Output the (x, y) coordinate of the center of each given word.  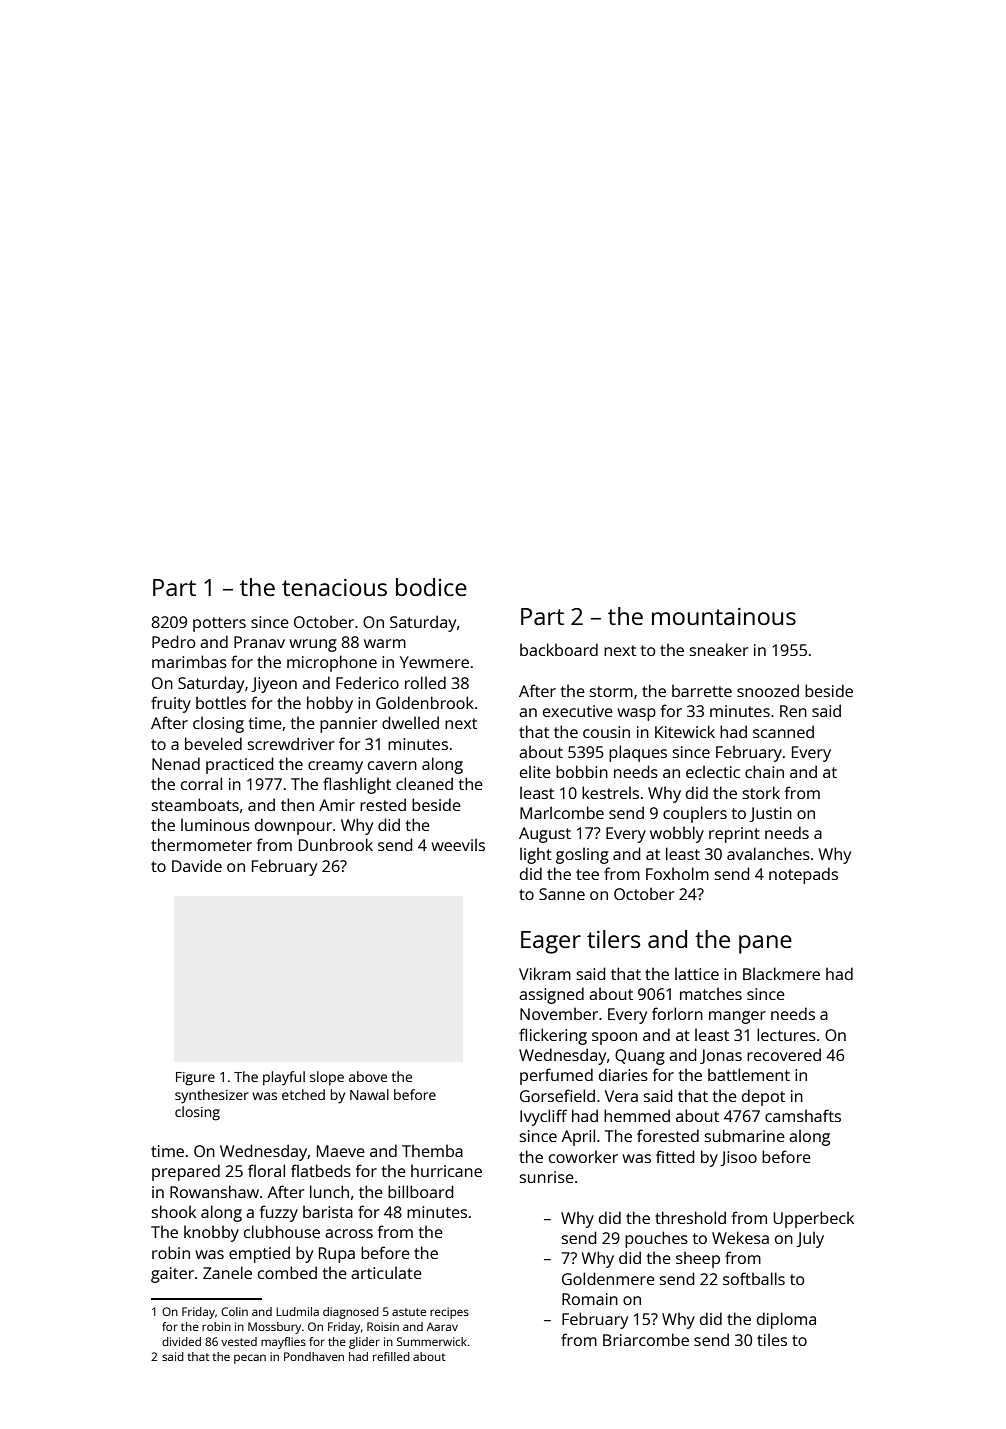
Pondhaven (314, 1356)
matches (711, 993)
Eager (551, 942)
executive (578, 711)
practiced (240, 765)
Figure (195, 1079)
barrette (702, 690)
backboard (559, 649)
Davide (197, 865)
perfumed (556, 1076)
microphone (332, 663)
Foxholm (677, 873)
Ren (793, 711)
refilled (391, 1356)
